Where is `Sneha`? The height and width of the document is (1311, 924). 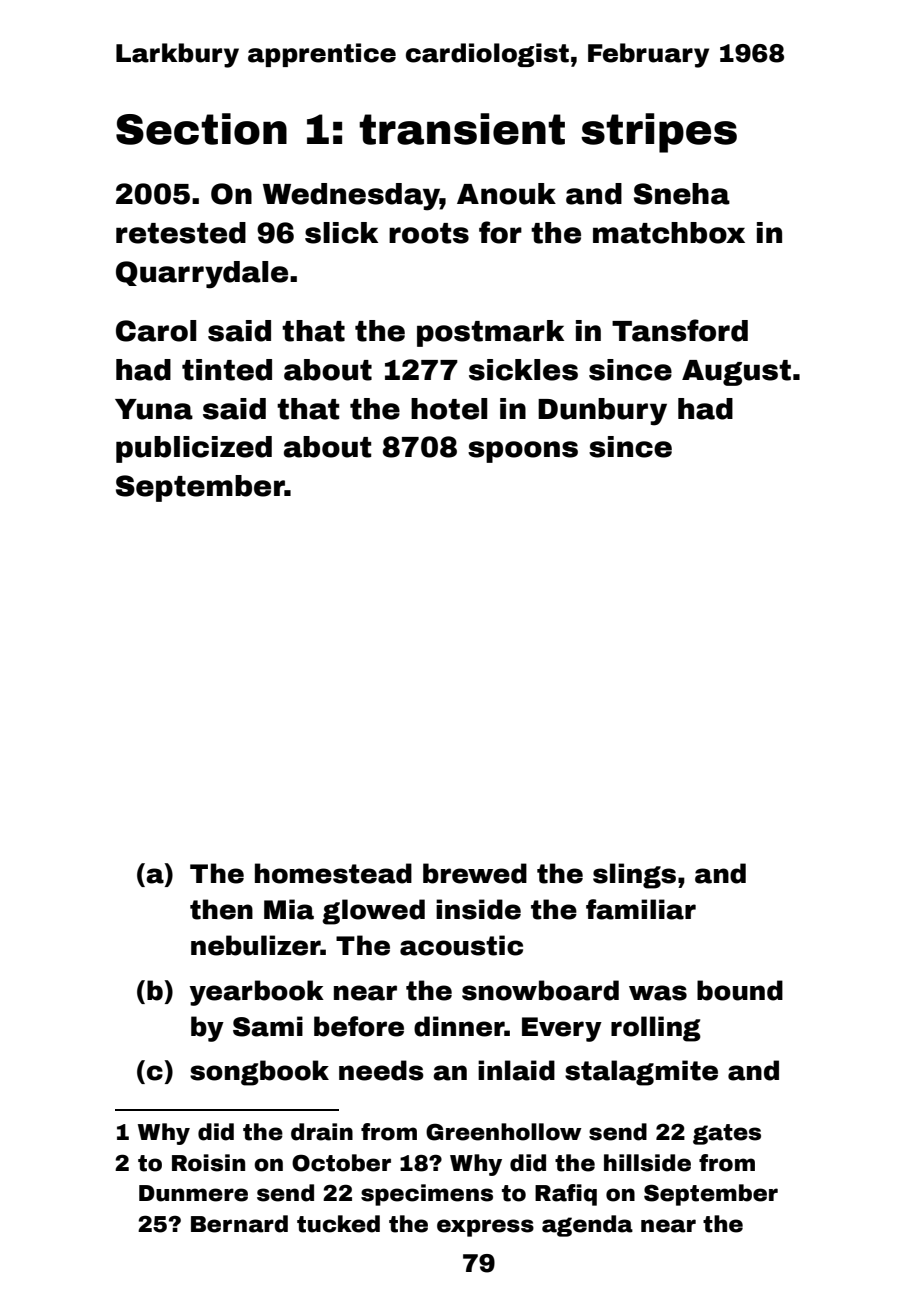 Sneha is located at coordinates (682, 194).
